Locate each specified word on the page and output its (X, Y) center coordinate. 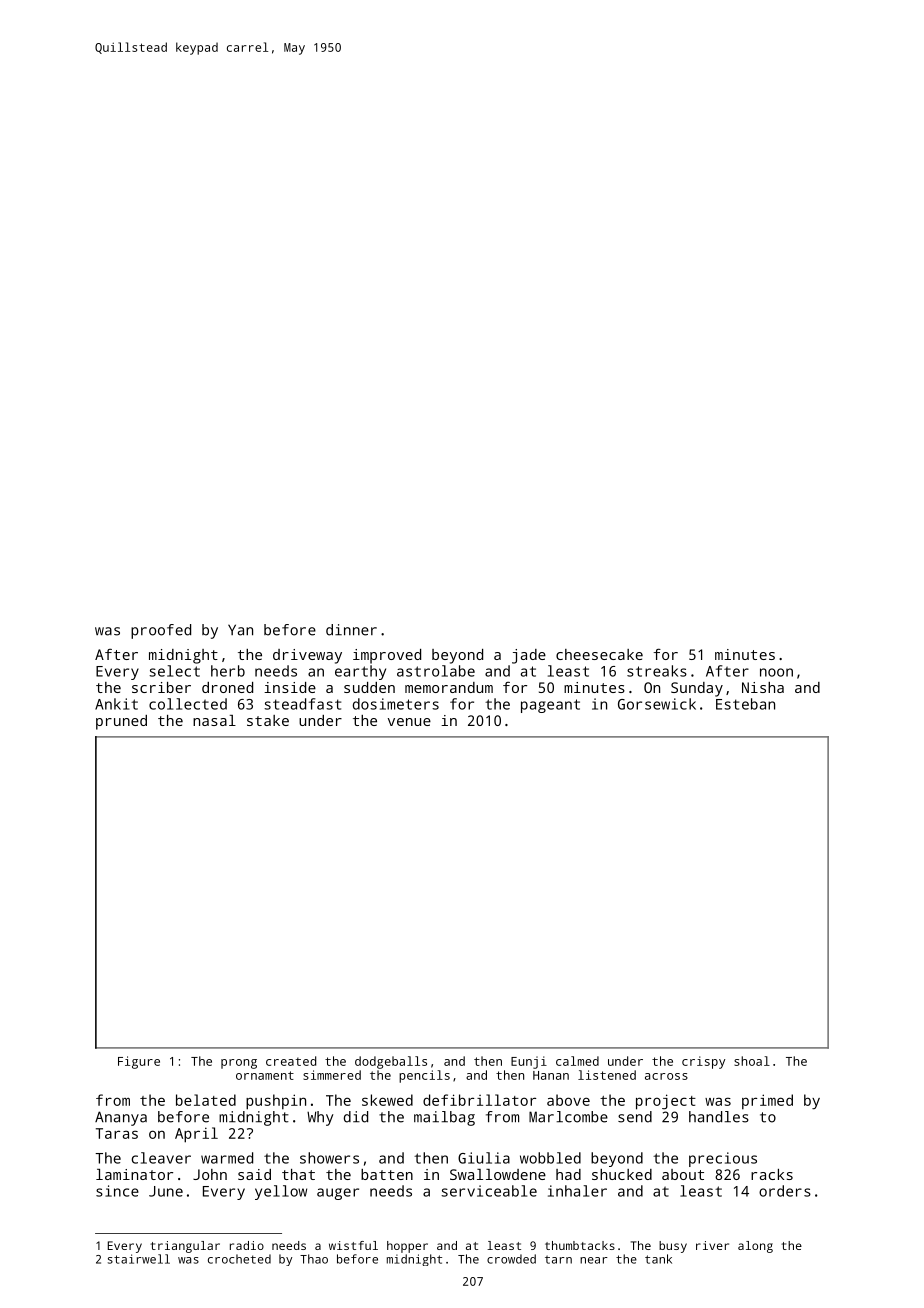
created (291, 1061)
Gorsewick (657, 704)
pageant (550, 706)
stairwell (139, 1259)
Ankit (116, 704)
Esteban (745, 704)
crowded (511, 1259)
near (594, 1260)
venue (409, 722)
